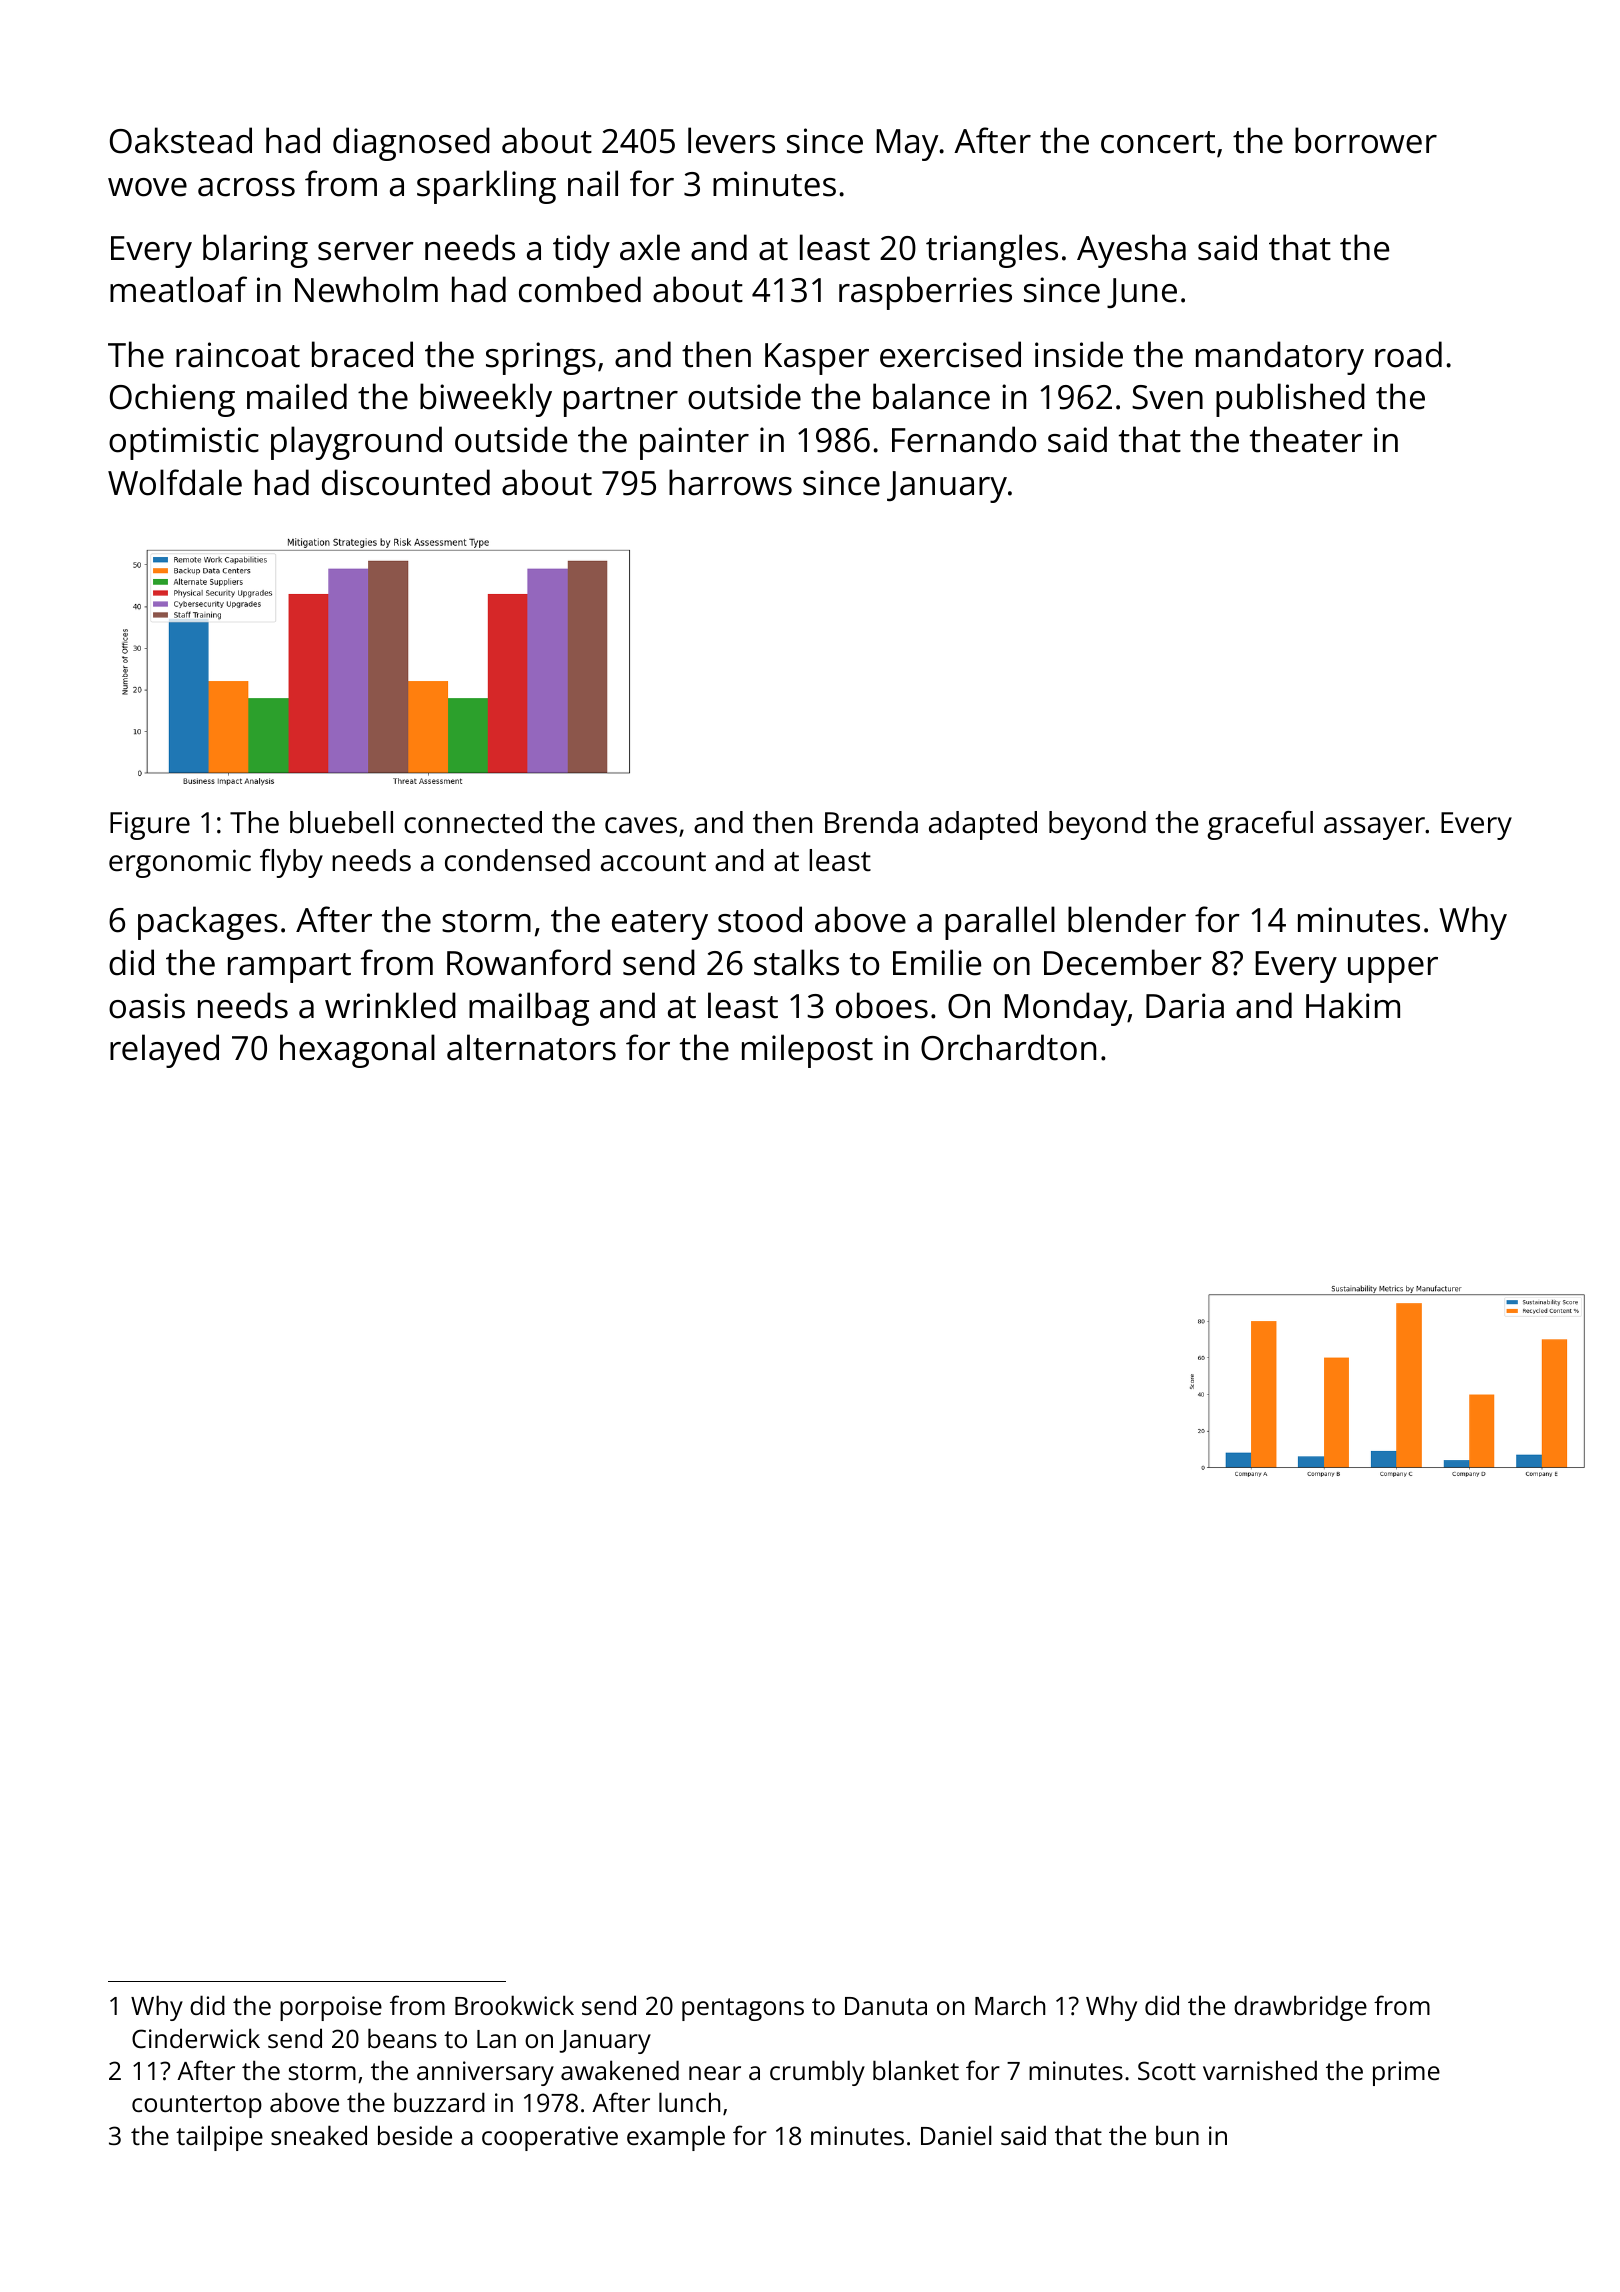 The height and width of the page is (2292, 1620). I want to click on triangles, so click(992, 251).
